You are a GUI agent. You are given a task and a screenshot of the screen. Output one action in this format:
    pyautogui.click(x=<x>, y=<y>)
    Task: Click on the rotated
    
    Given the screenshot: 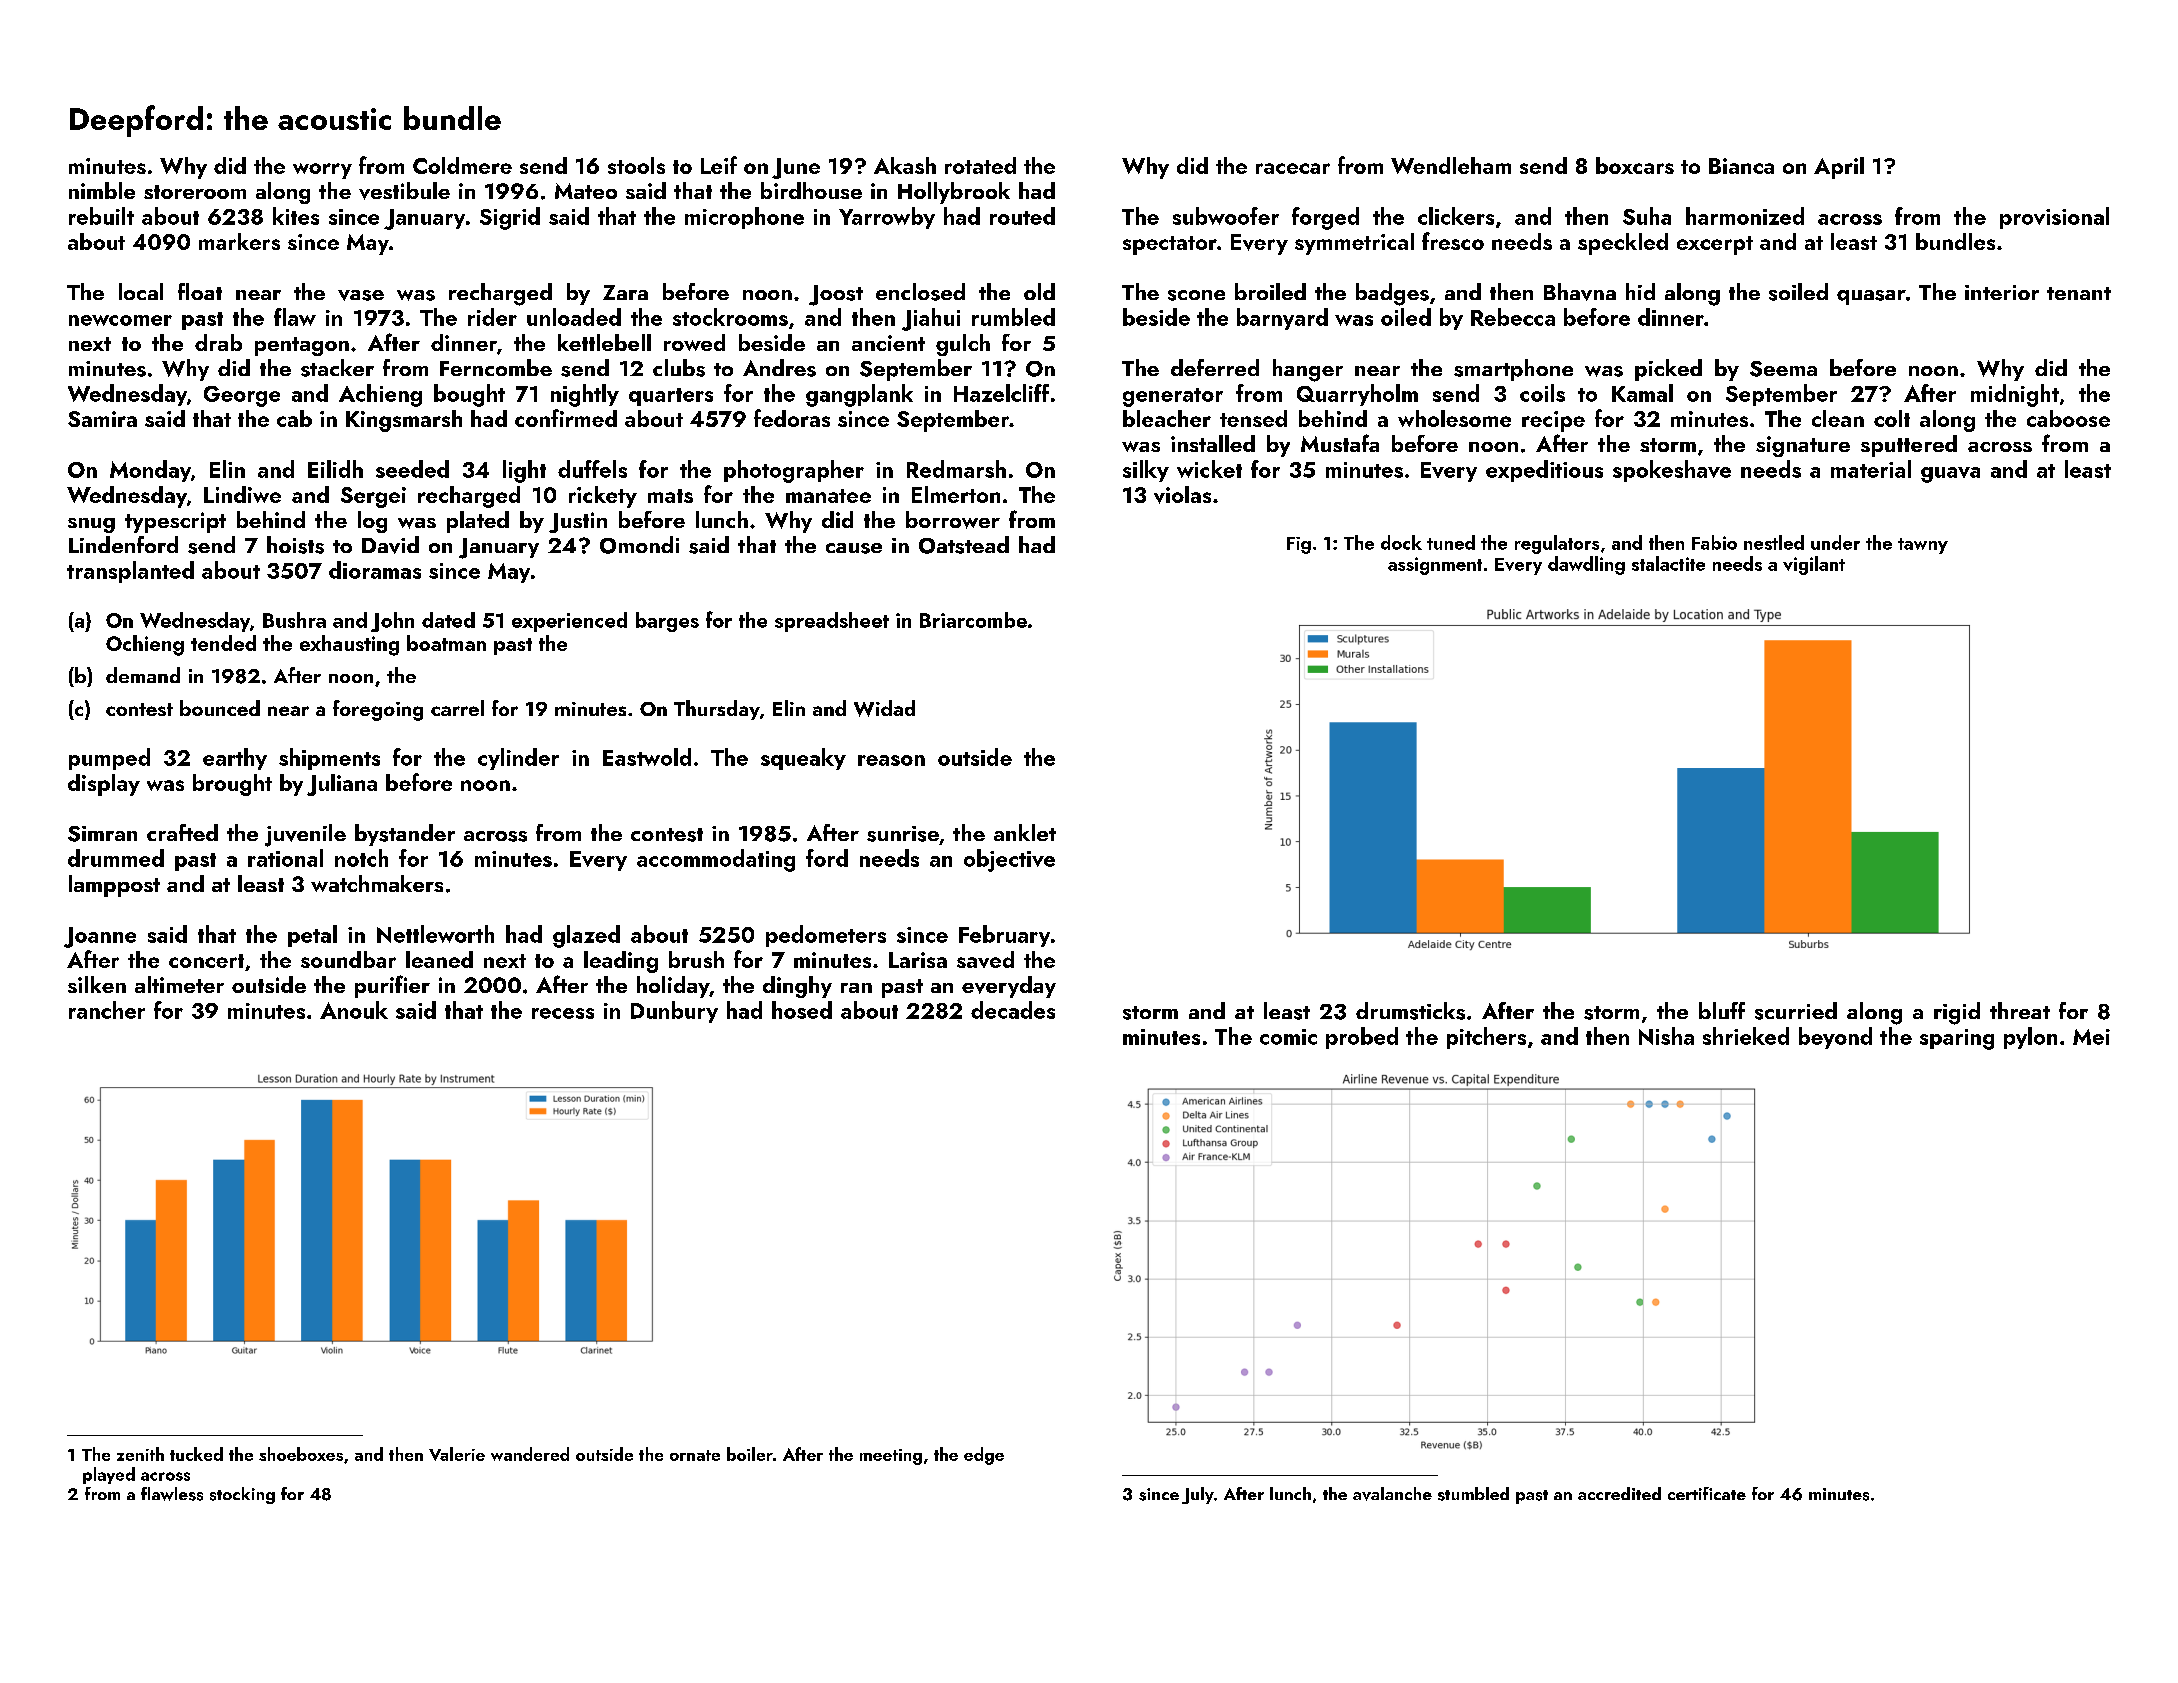 What is the action you would take?
    pyautogui.click(x=980, y=165)
